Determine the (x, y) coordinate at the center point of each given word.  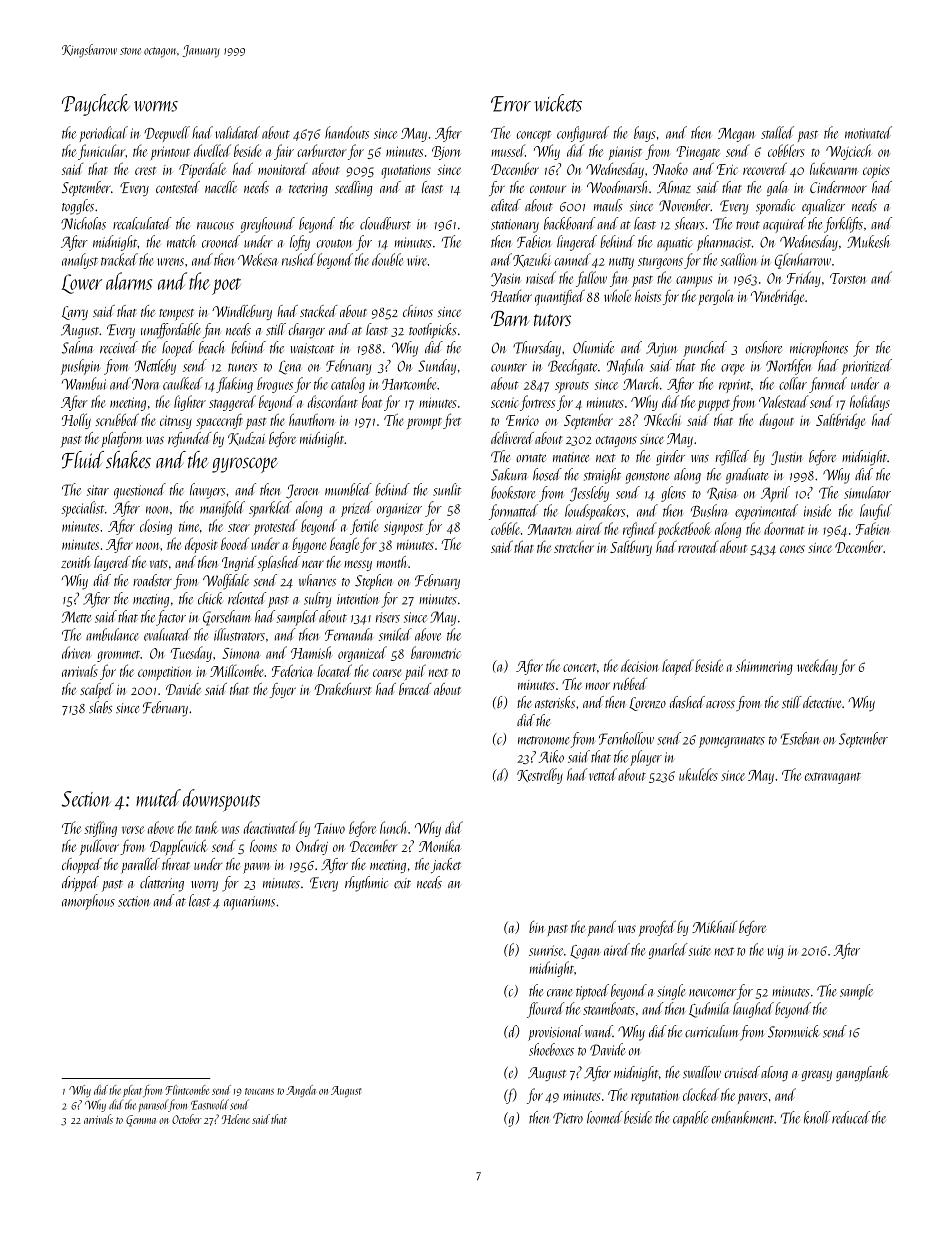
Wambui (84, 383)
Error (511, 104)
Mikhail (714, 926)
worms (156, 106)
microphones (819, 349)
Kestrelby (540, 776)
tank (206, 827)
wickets (558, 103)
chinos (418, 311)
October (187, 1119)
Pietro (568, 1118)
